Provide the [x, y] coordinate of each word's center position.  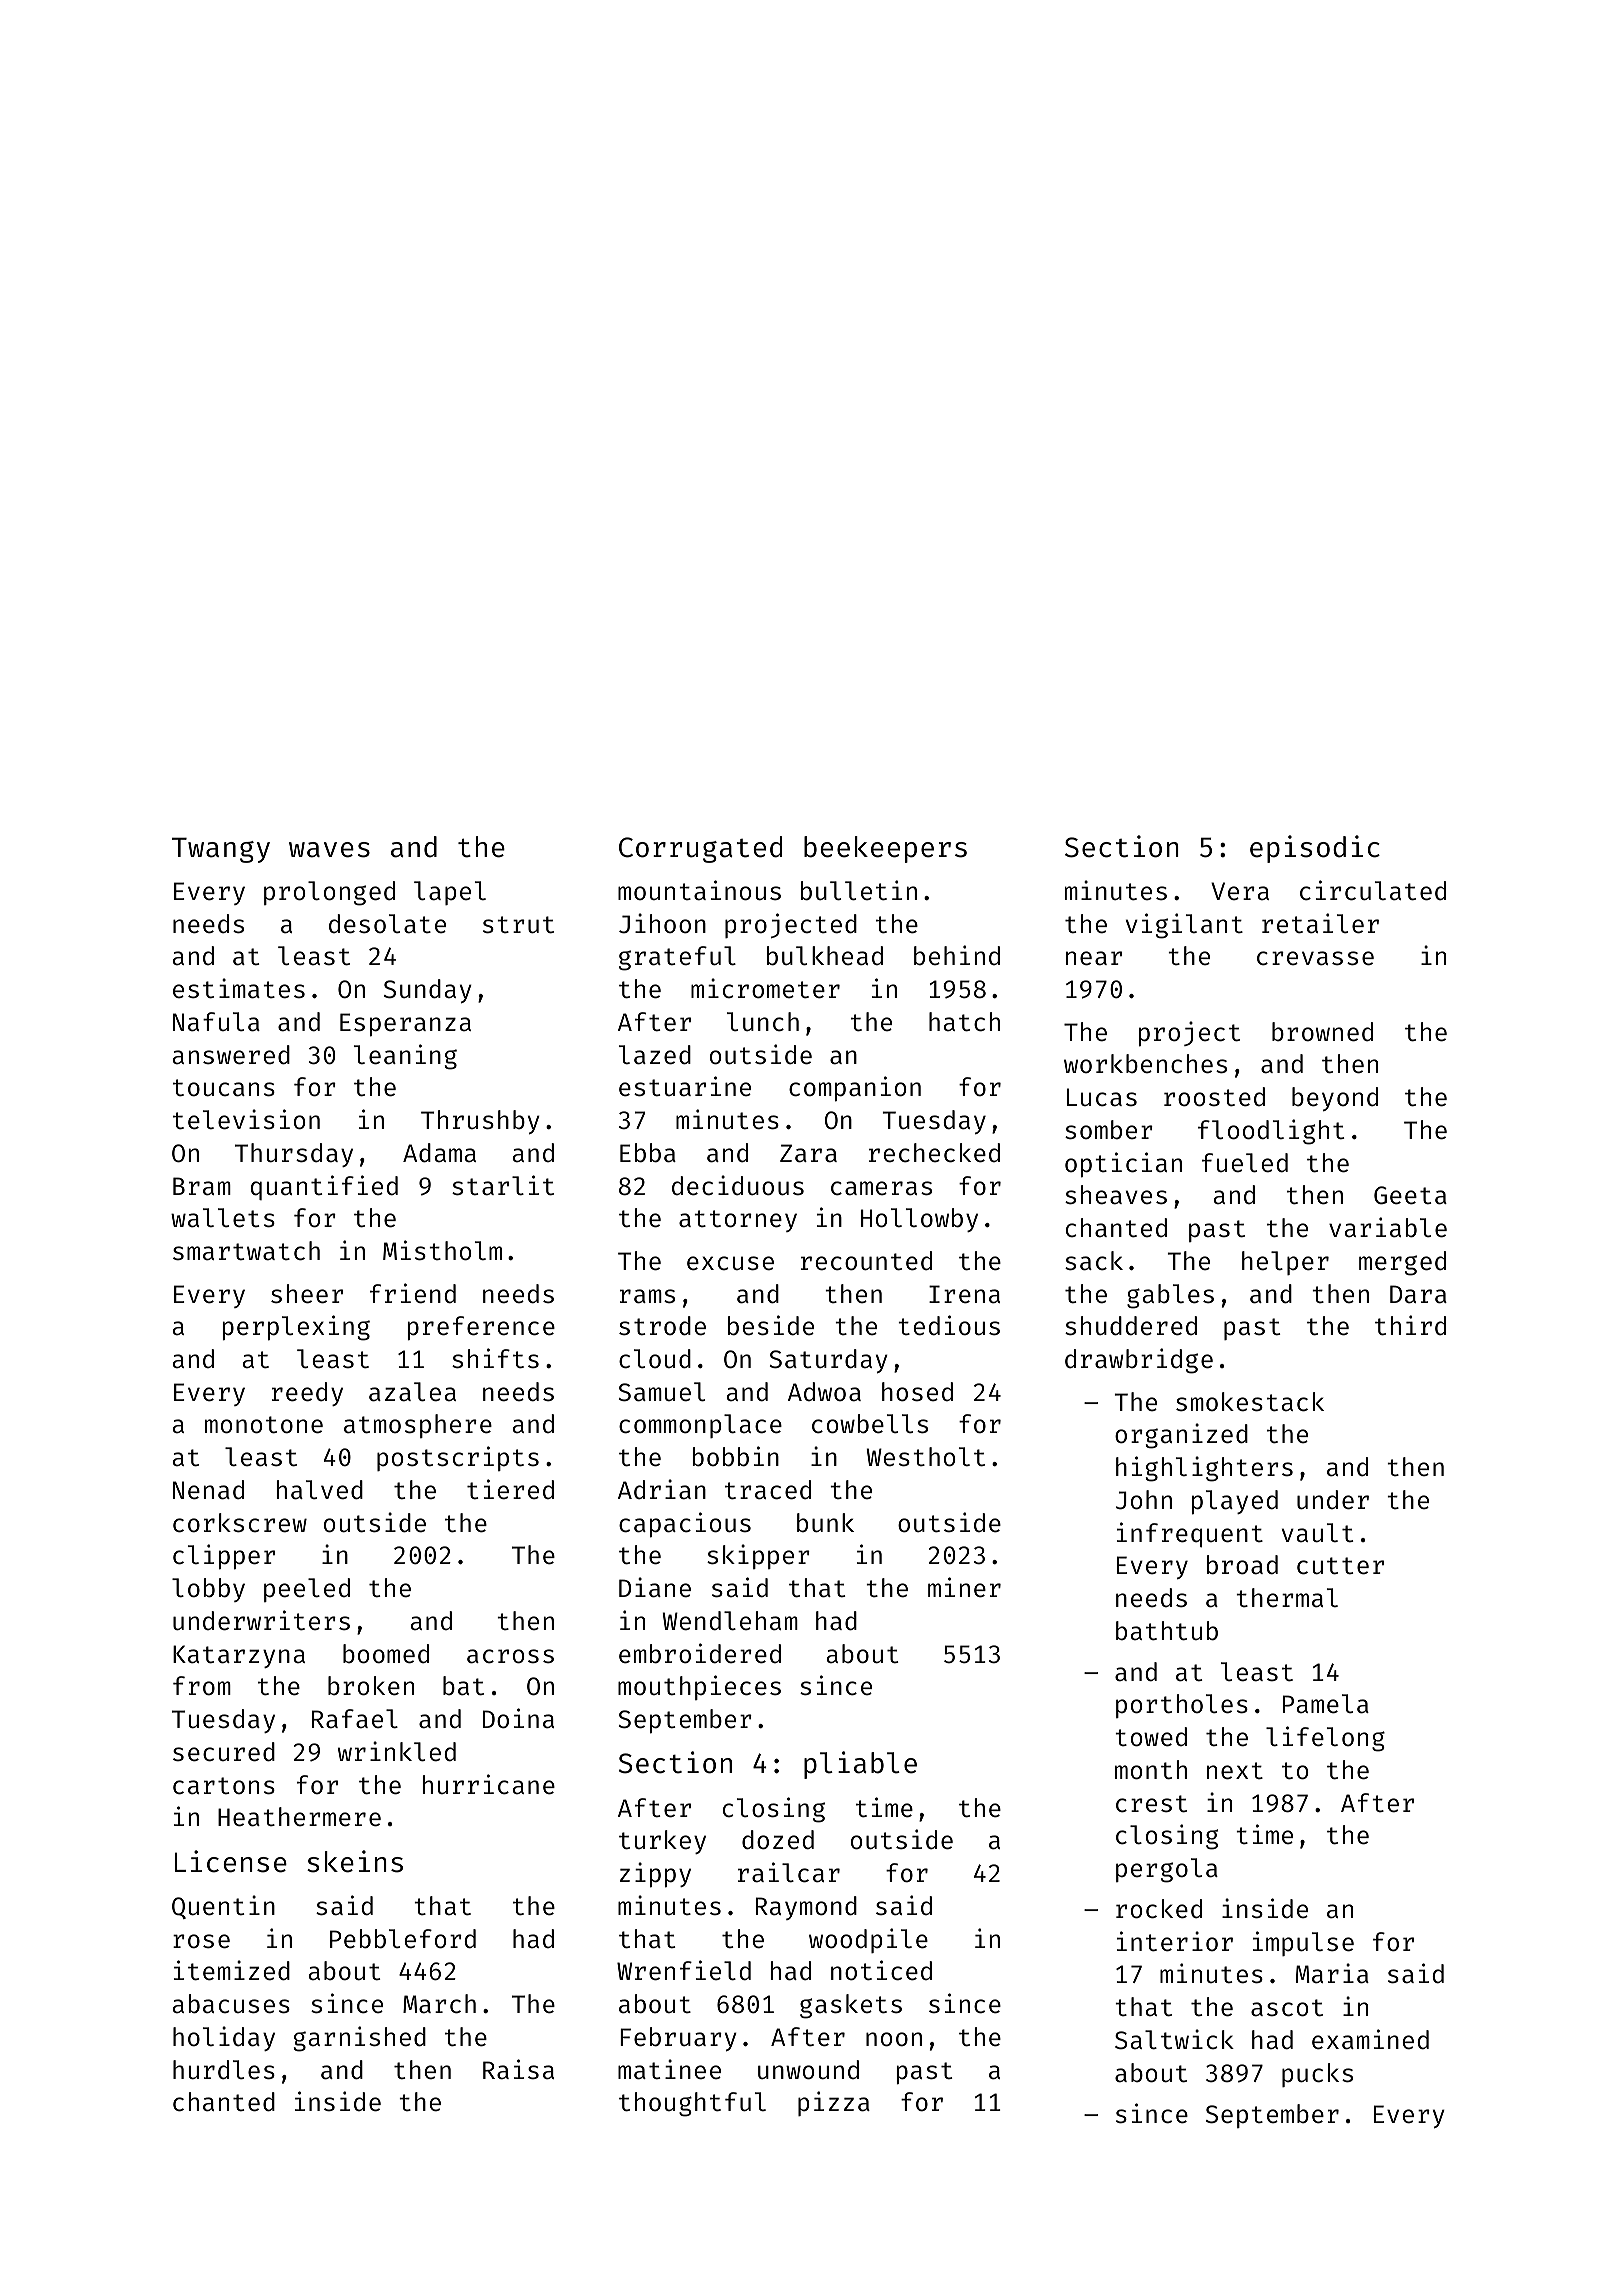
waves [329, 850]
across [510, 1656]
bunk [825, 1522]
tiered [510, 1489]
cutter [1340, 1566]
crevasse [1315, 958]
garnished [360, 2039]
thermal [1287, 1598]
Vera [1240, 891]
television [246, 1119]
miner [964, 1587]
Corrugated [700, 849]
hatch [964, 1022]
